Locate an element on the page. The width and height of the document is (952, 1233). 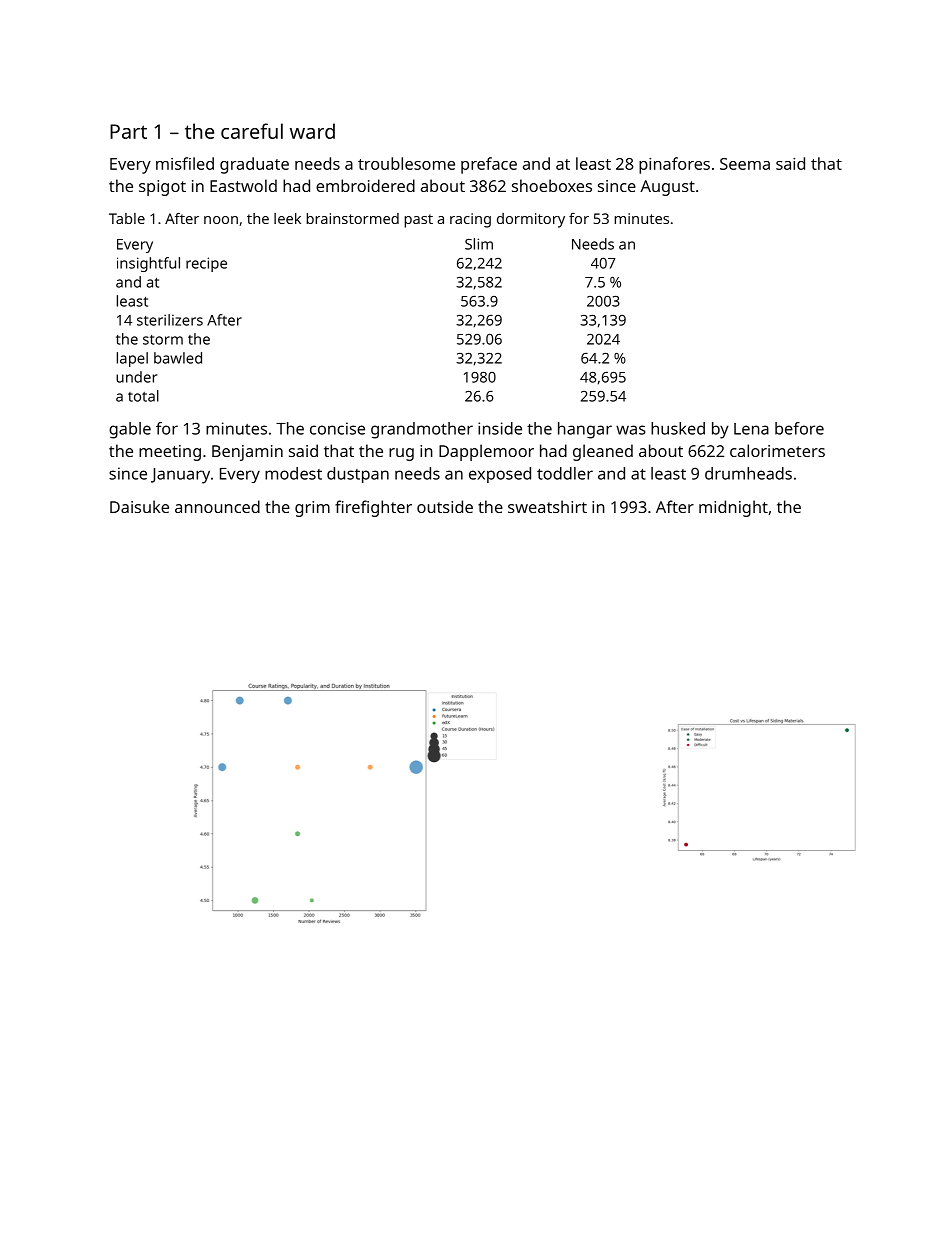
Daisuke is located at coordinates (139, 506).
